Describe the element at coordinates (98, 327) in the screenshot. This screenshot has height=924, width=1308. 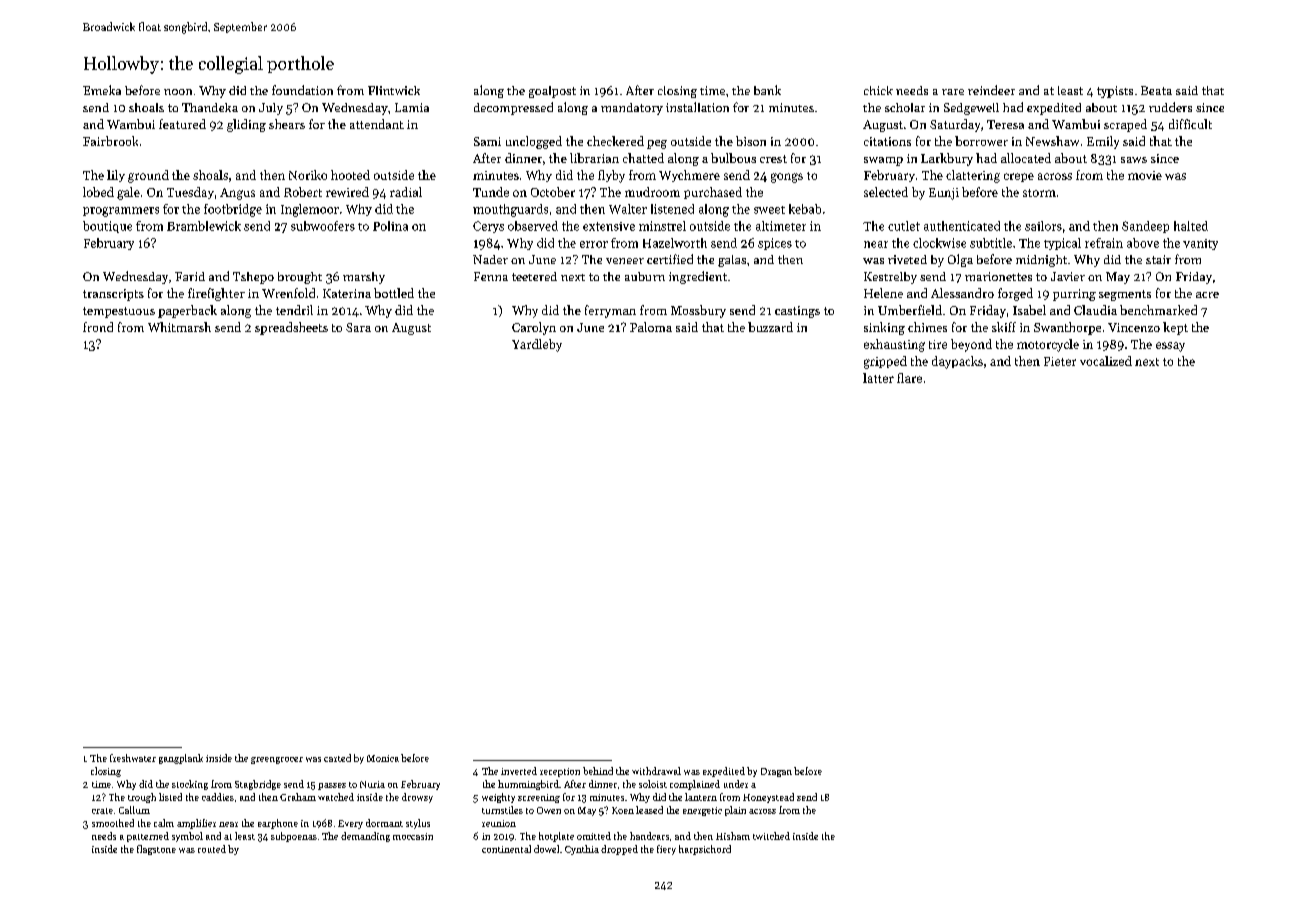
I see `frond` at that location.
